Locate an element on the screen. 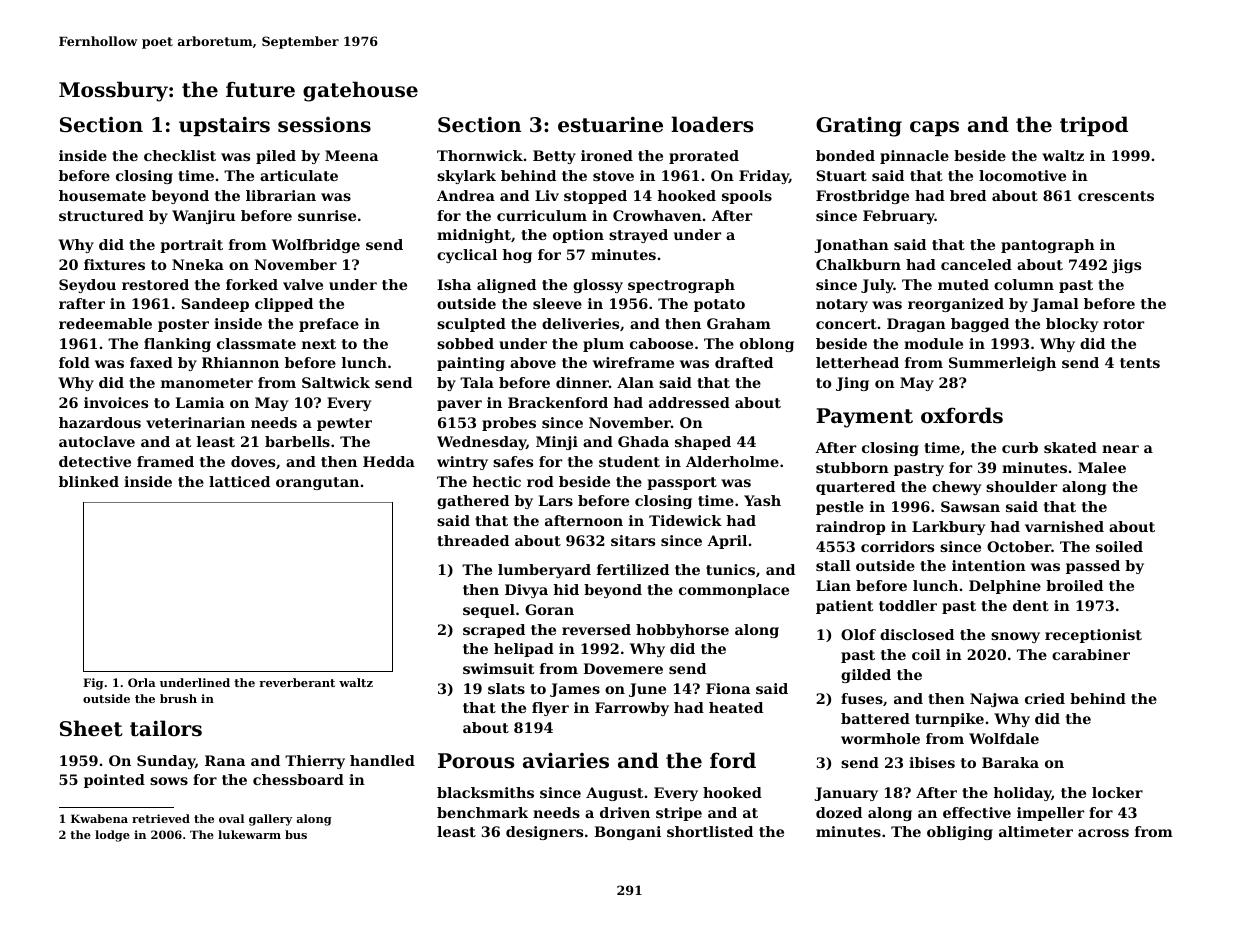  Porous is located at coordinates (476, 761).
